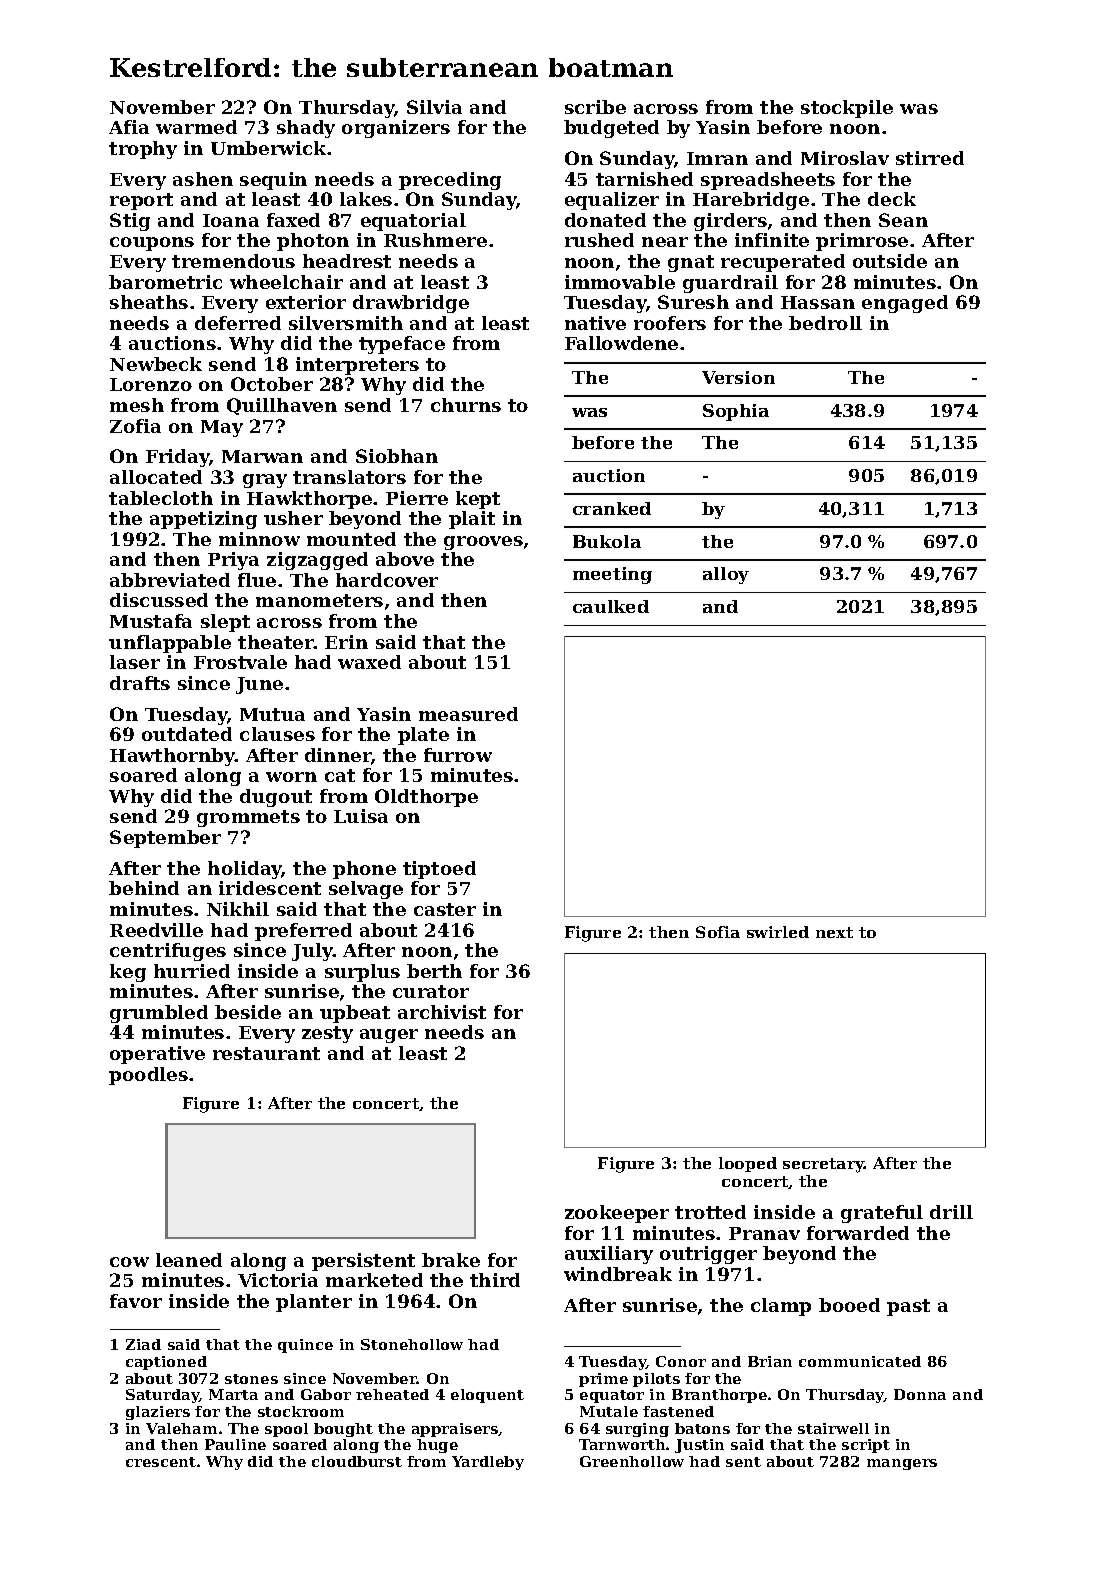 The width and height of the page is (1096, 1587). What do you see at coordinates (726, 575) in the page?
I see `alloy` at bounding box center [726, 575].
